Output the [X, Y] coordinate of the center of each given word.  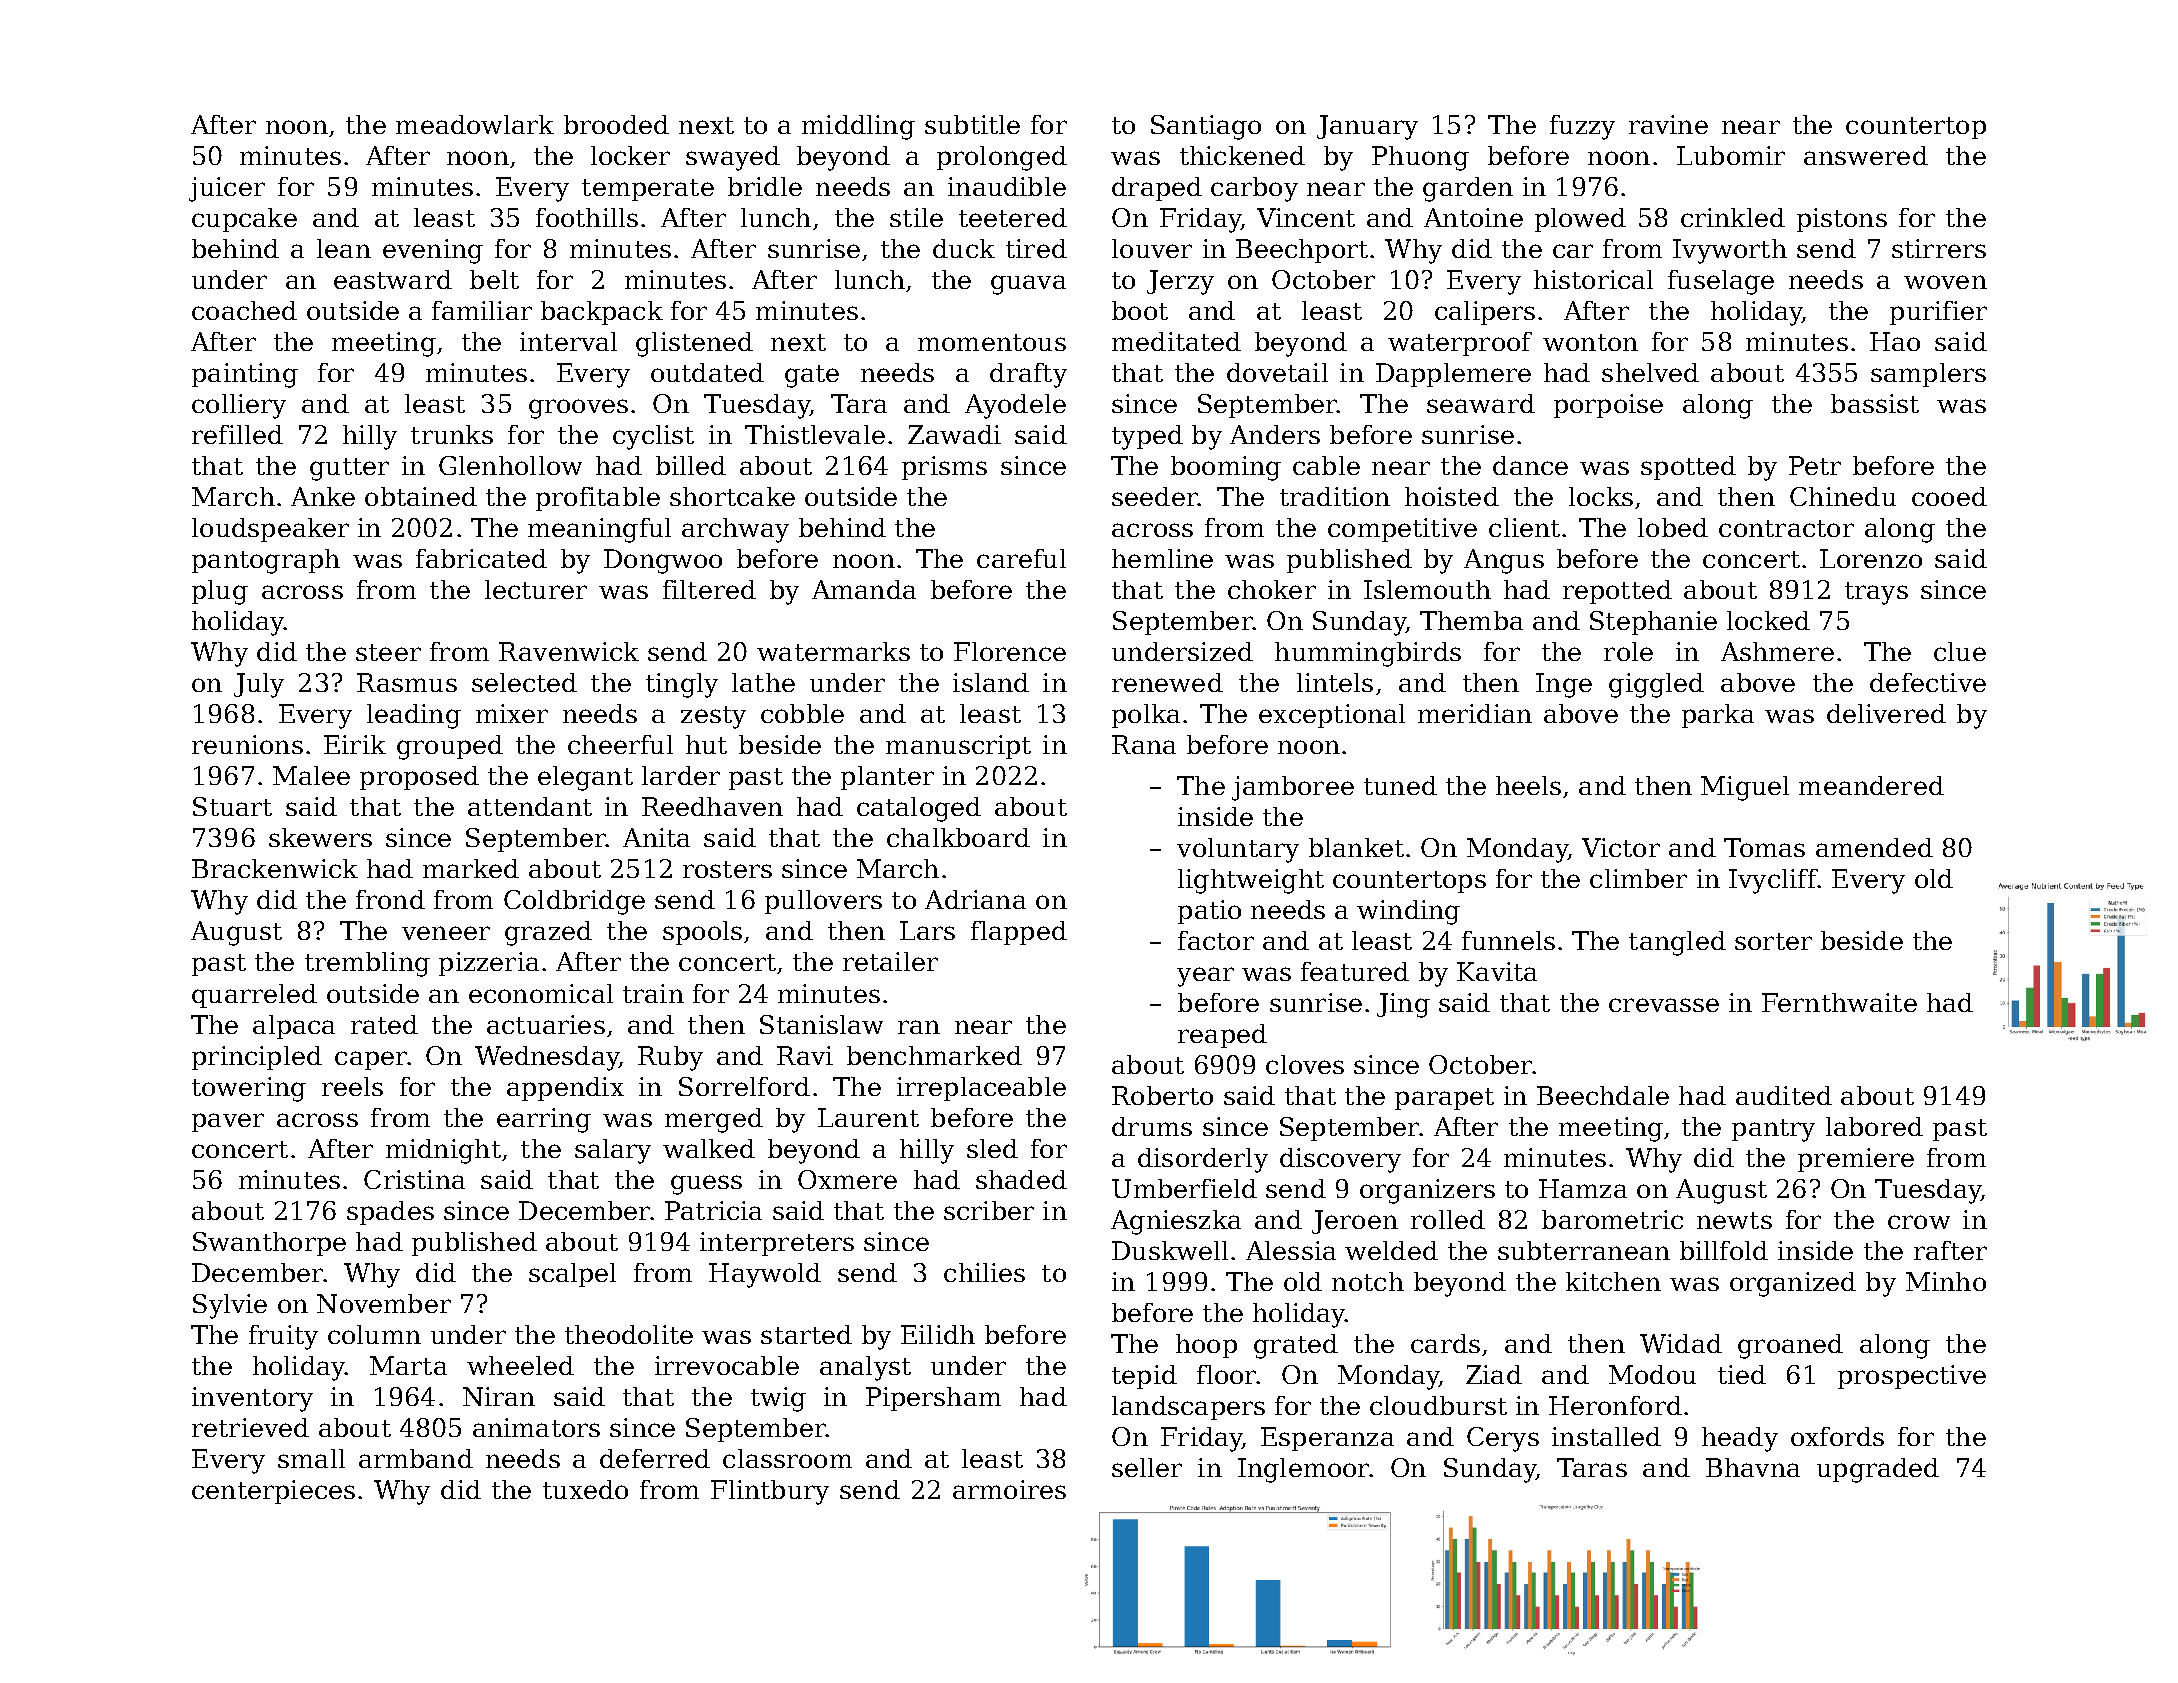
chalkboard [958, 837]
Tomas [1764, 847]
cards [1445, 1343]
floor [1226, 1374]
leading [414, 716]
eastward [393, 279]
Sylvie [230, 1306]
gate [812, 376]
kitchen [1613, 1281]
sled [992, 1148]
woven [1945, 282]
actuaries [546, 1024]
